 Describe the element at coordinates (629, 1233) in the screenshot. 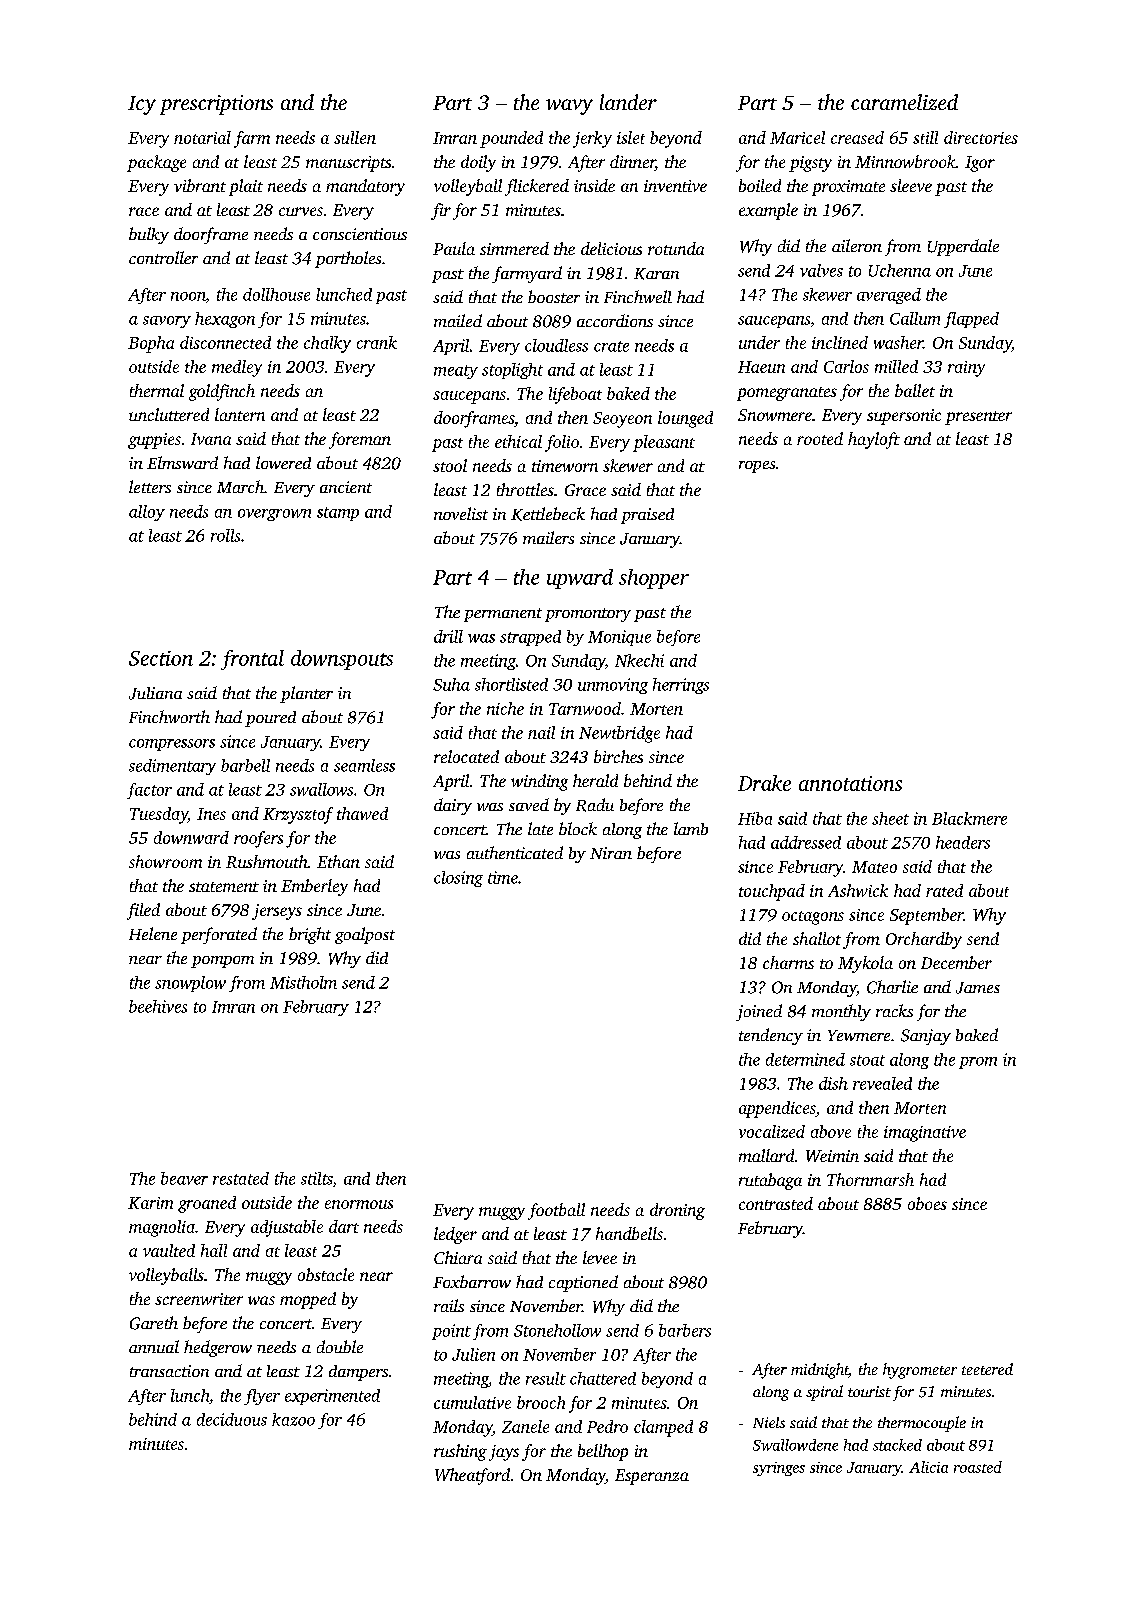

I see `handbells` at that location.
